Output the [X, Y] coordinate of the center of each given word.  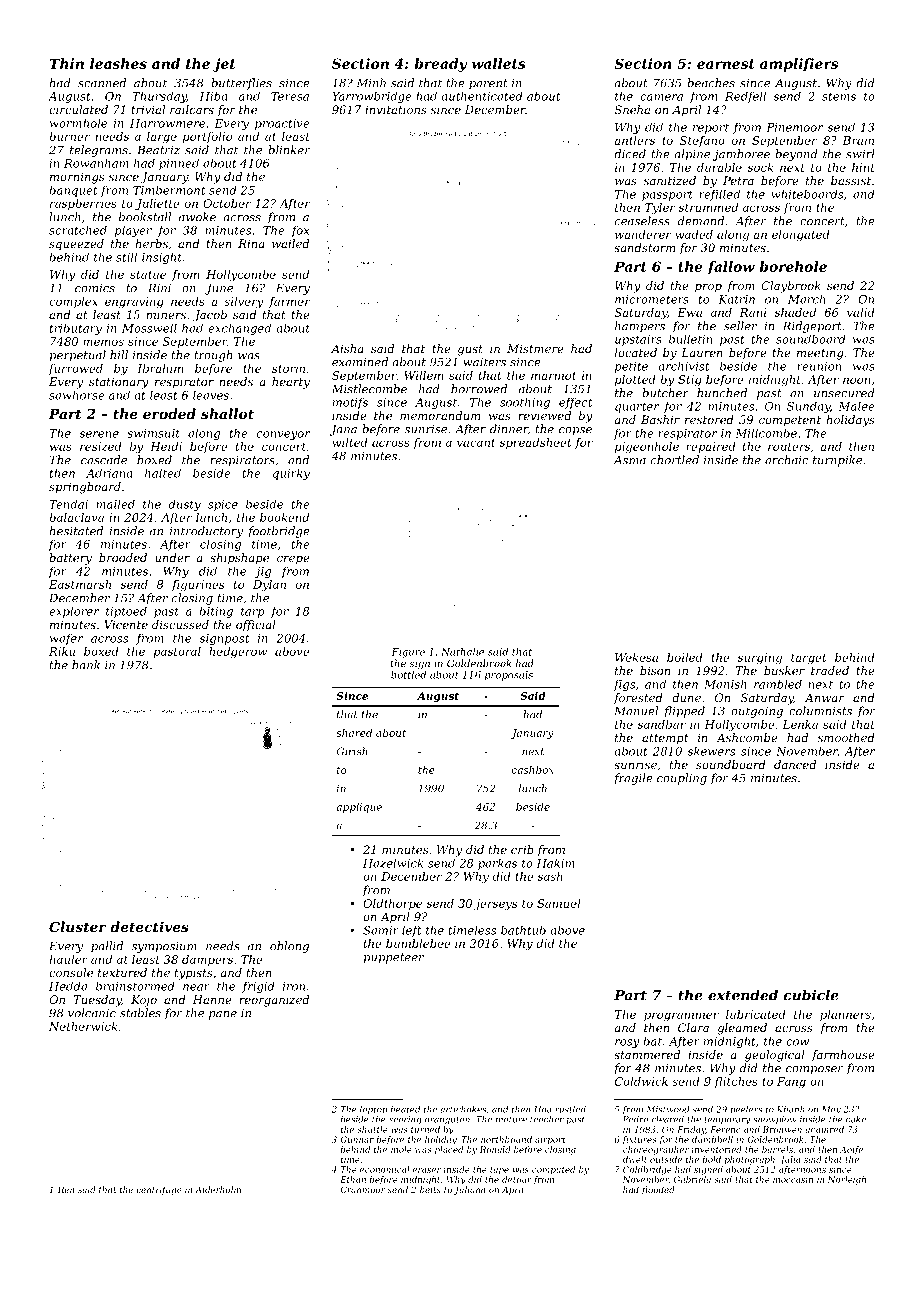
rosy [627, 1043]
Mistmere [535, 348]
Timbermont [169, 190]
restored [709, 419]
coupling [682, 779]
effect [575, 403]
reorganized [274, 1001]
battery [70, 559]
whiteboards [807, 194]
